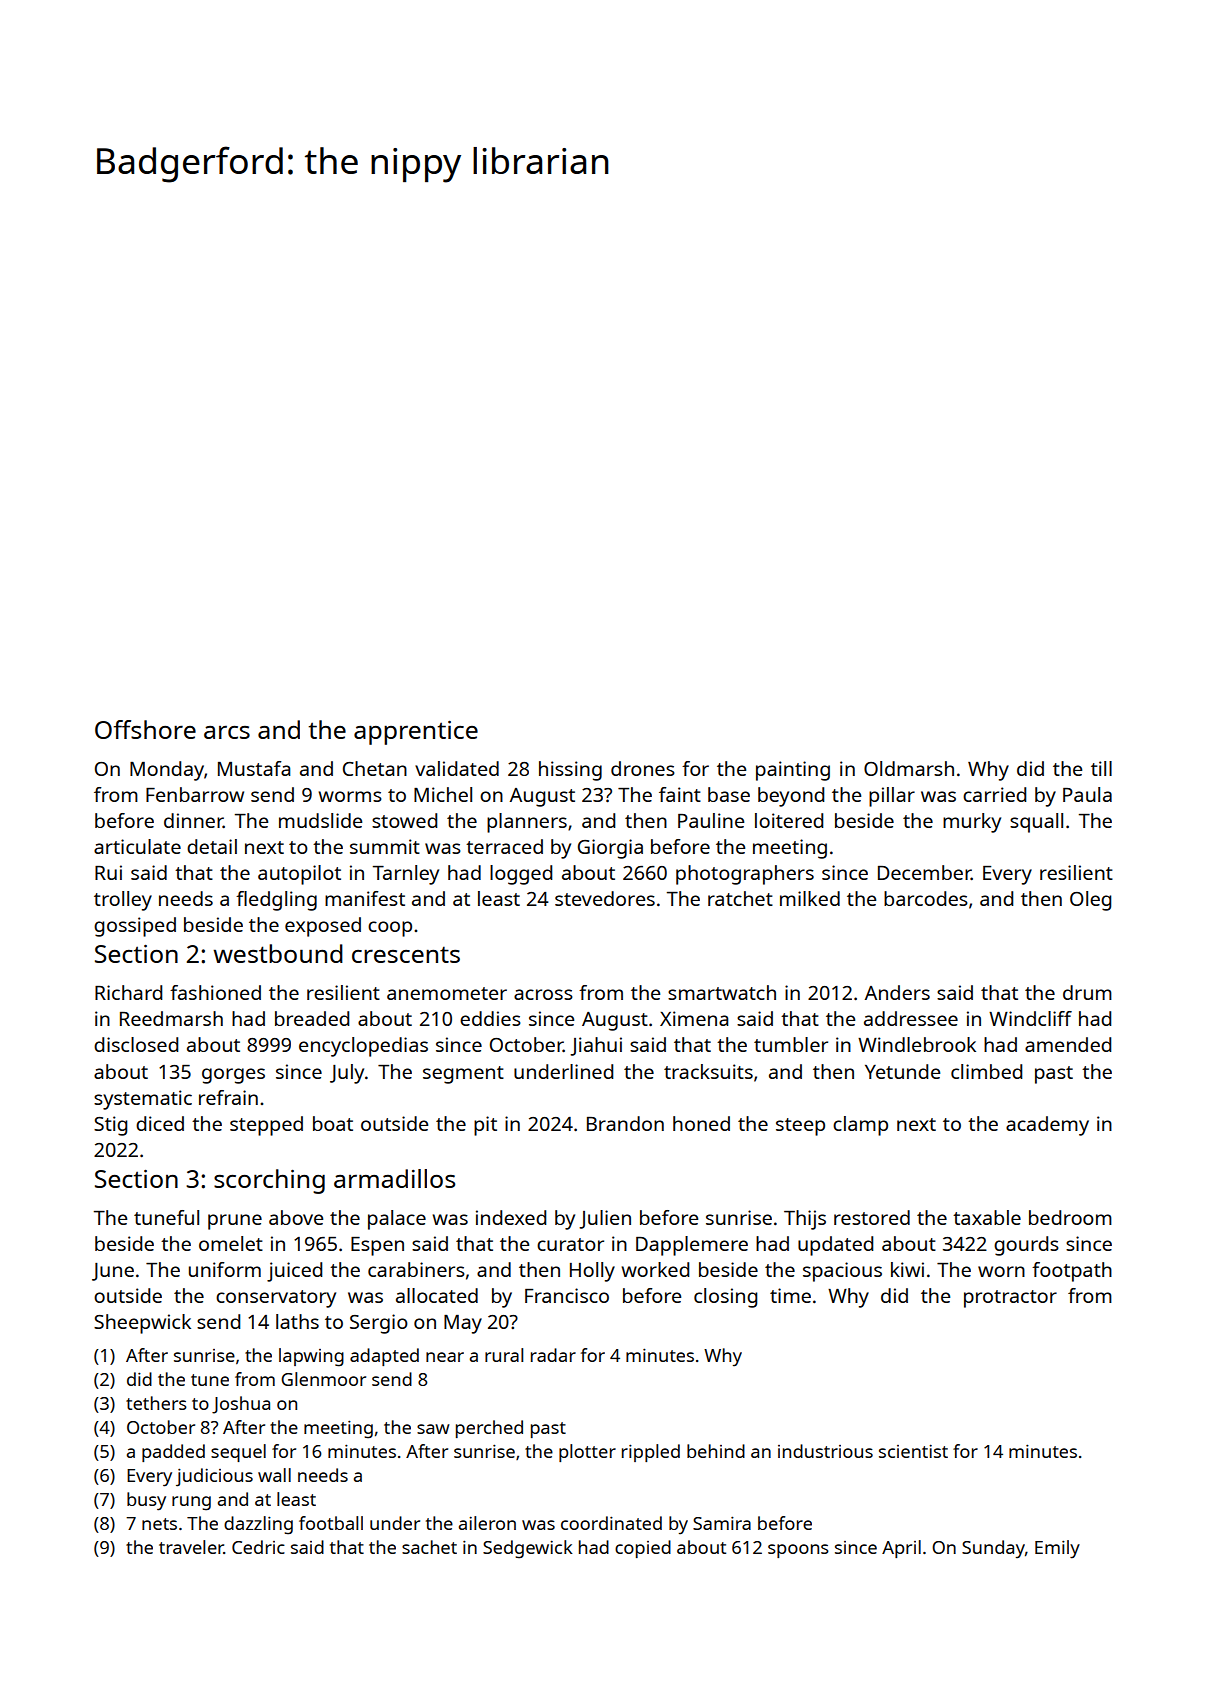  What do you see at coordinates (860, 1126) in the screenshot?
I see `clamp` at bounding box center [860, 1126].
